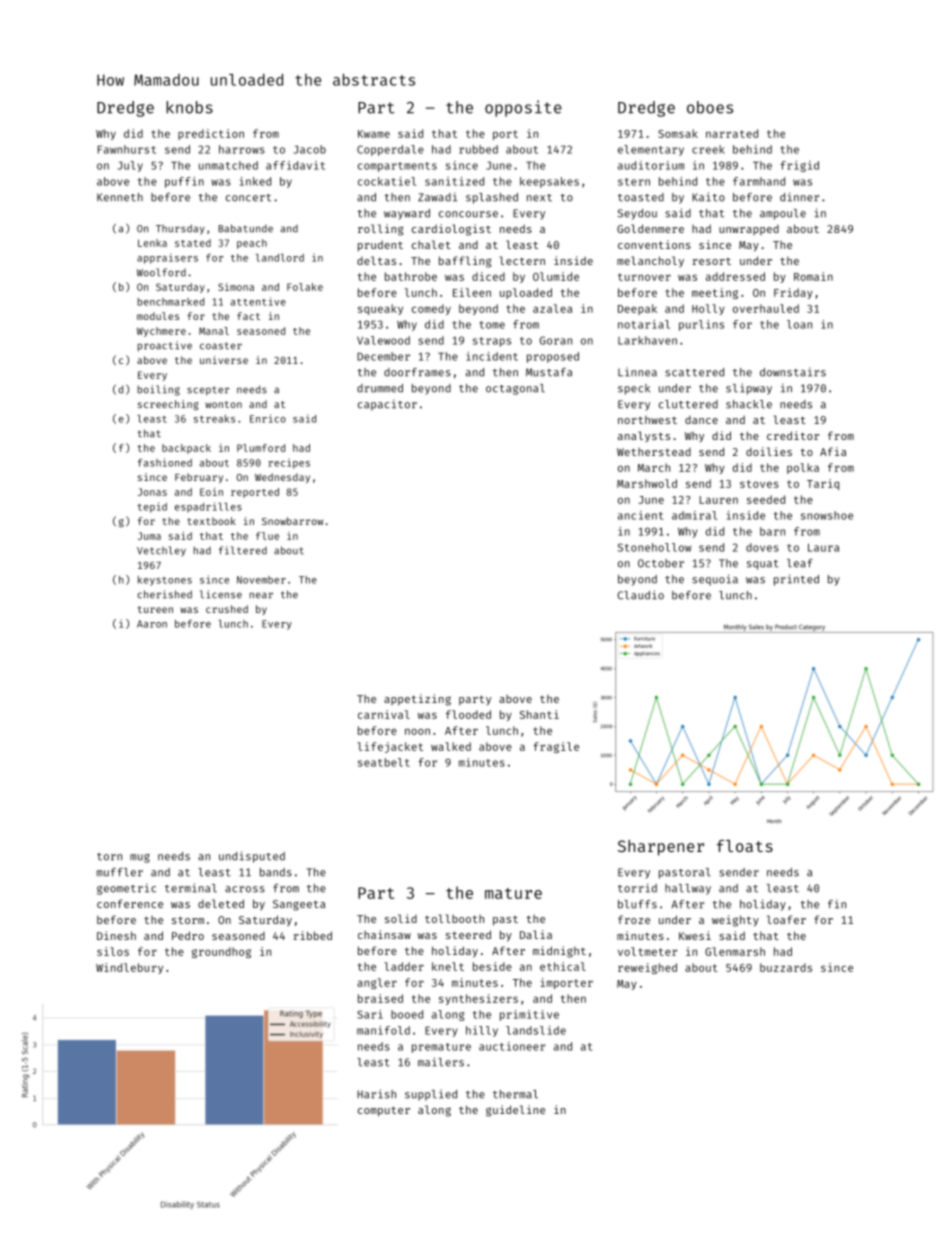  What do you see at coordinates (390, 747) in the document?
I see `lifejacket` at bounding box center [390, 747].
